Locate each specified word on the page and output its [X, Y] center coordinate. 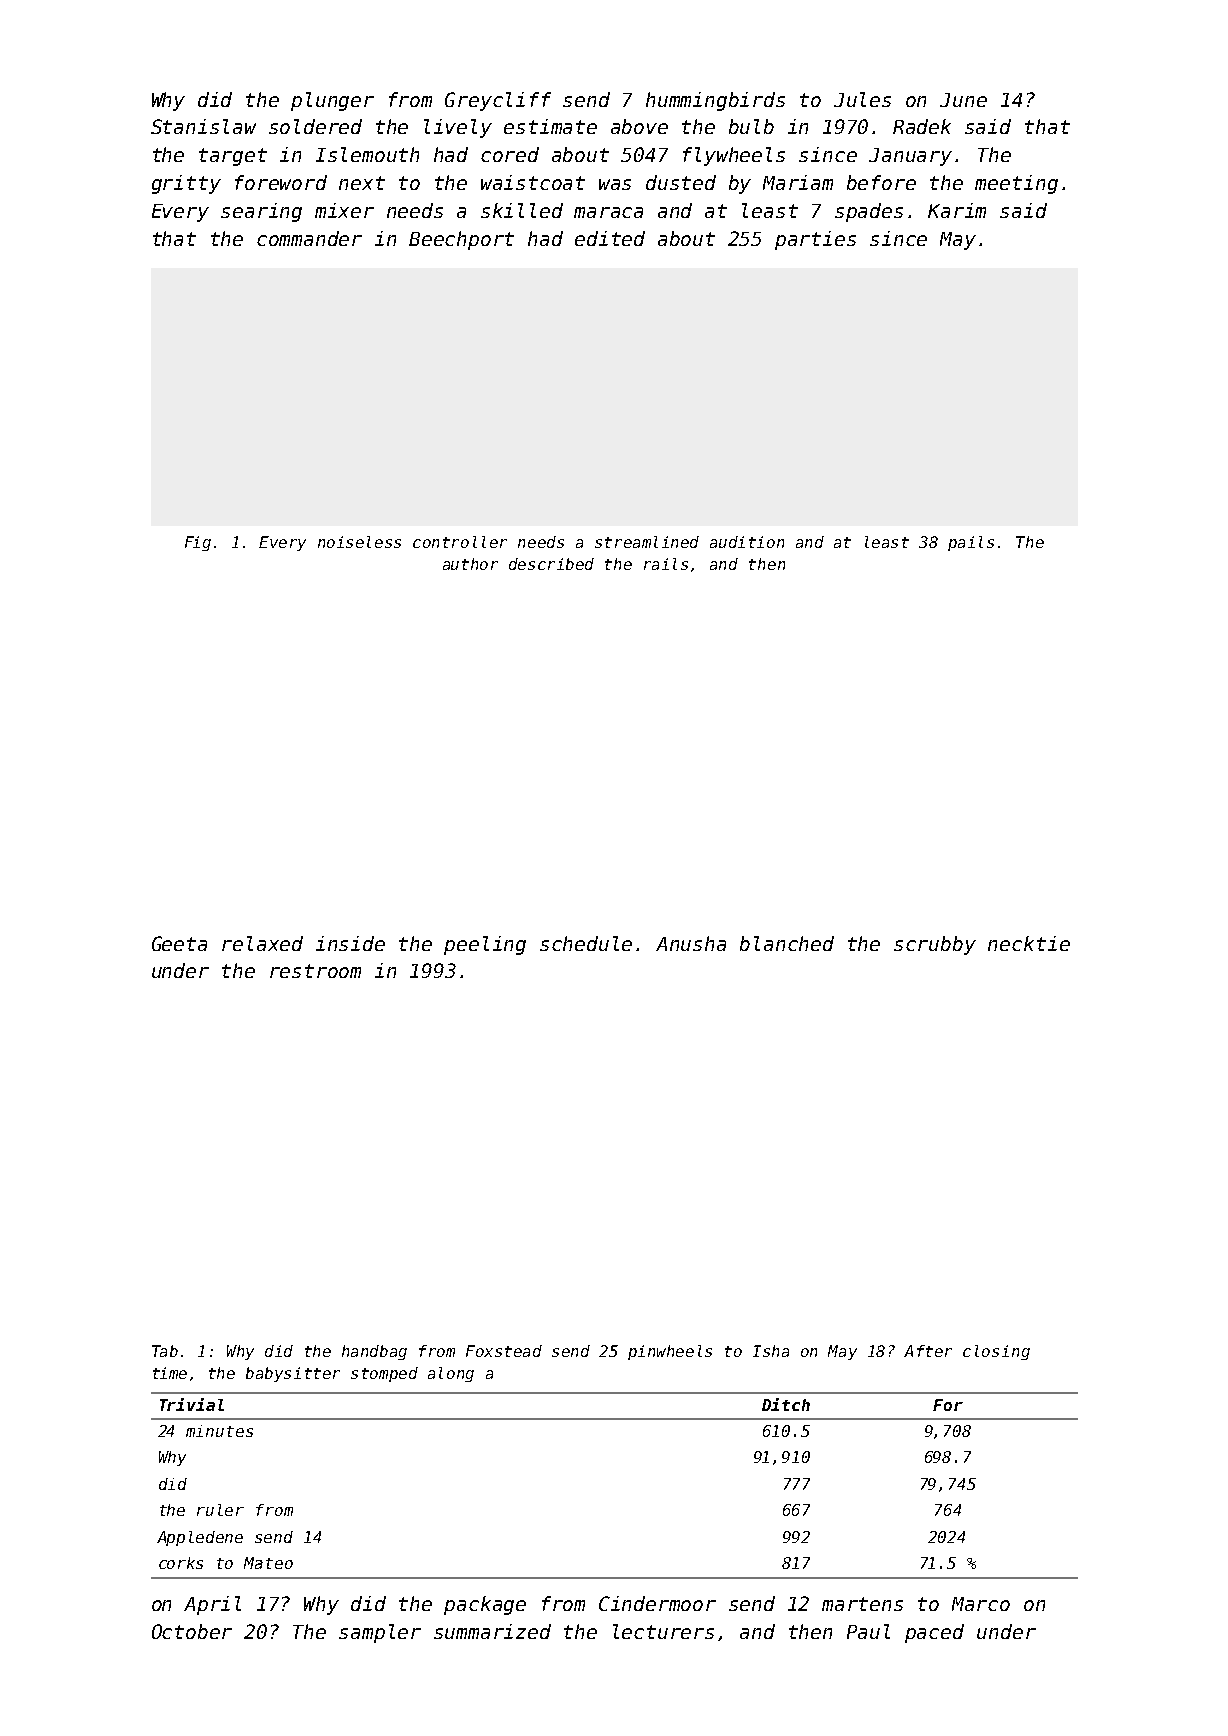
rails [666, 564]
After [928, 1351]
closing [996, 1352]
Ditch [786, 1404]
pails [971, 543]
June [963, 100]
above [639, 126]
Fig [198, 543]
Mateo [268, 1563]
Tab [165, 1351]
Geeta [179, 943]
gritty [186, 184]
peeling [485, 945]
